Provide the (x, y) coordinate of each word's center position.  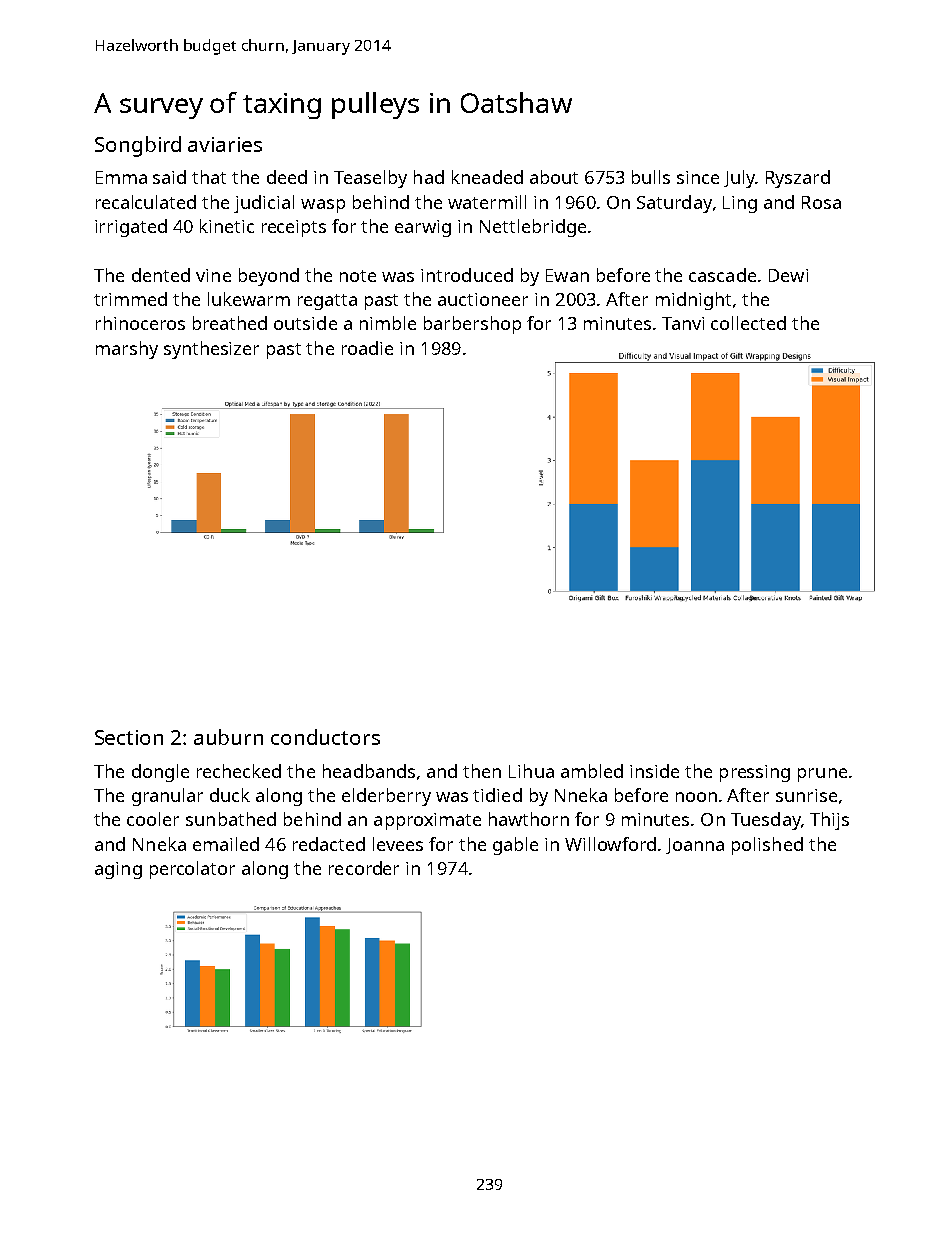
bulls (651, 177)
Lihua (531, 771)
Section (129, 737)
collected (748, 323)
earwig (423, 228)
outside (305, 323)
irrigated (131, 228)
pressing (755, 773)
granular (167, 797)
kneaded (487, 177)
